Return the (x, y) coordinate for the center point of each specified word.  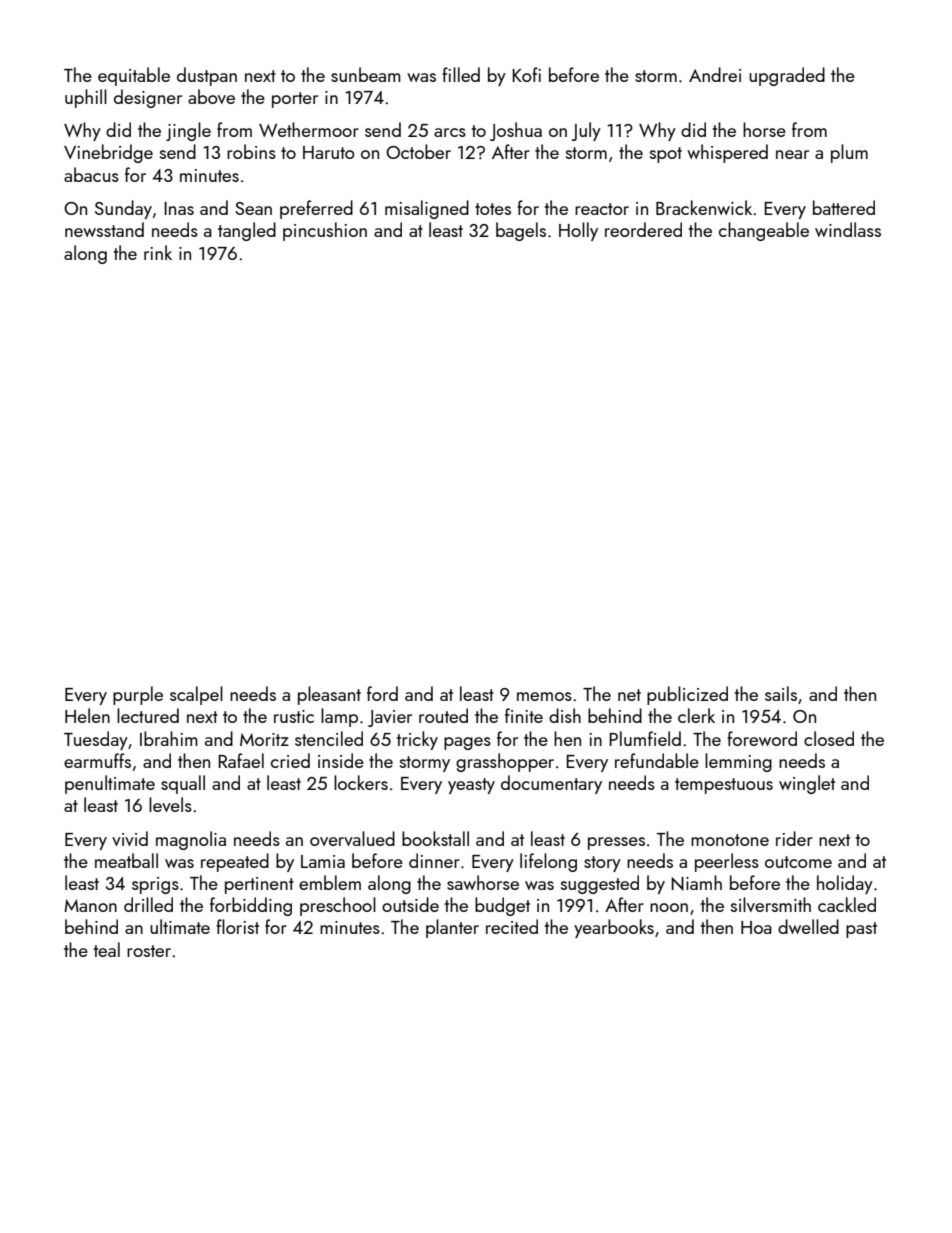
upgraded (787, 76)
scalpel (196, 695)
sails (781, 693)
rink (158, 252)
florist (238, 926)
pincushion (325, 231)
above (211, 96)
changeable (764, 231)
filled (461, 74)
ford (382, 693)
